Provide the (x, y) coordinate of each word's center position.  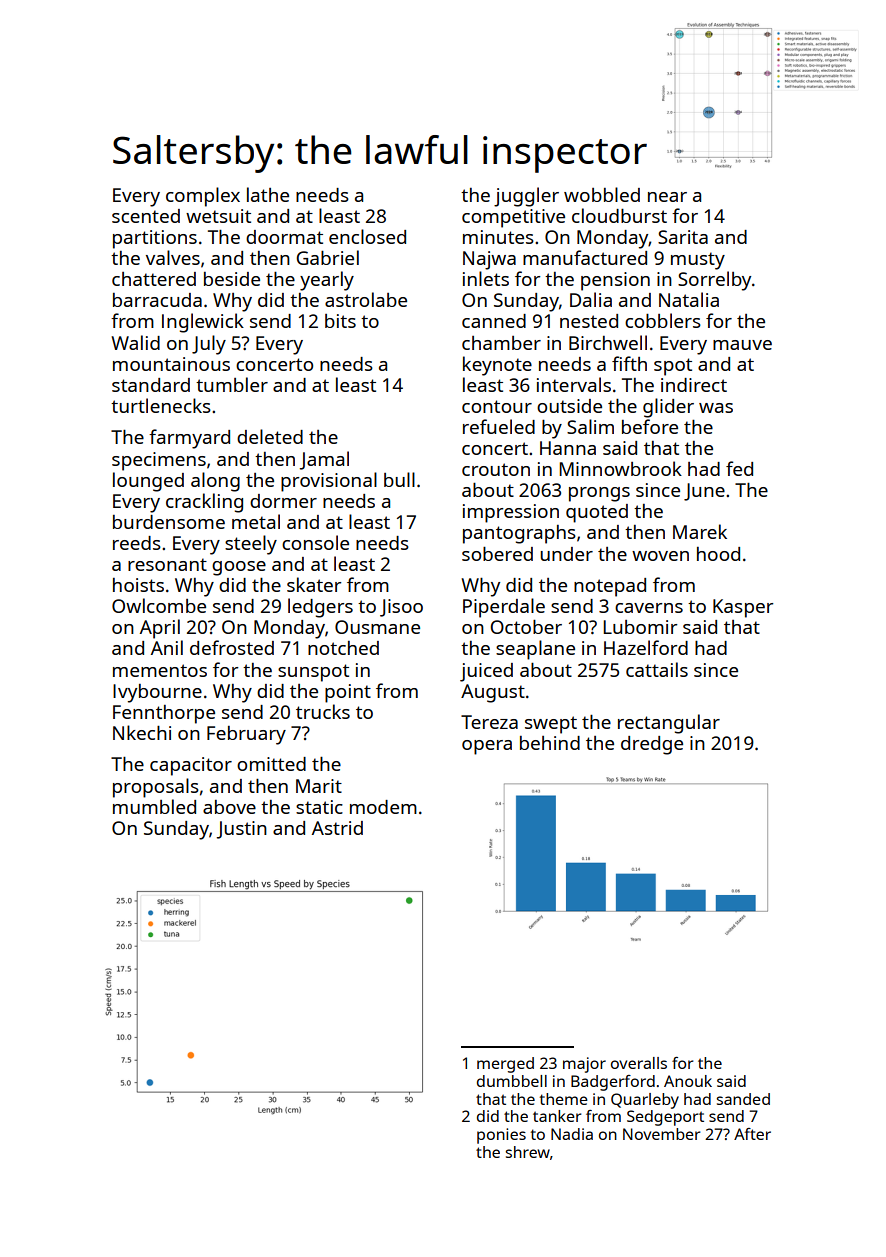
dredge (652, 745)
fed (739, 468)
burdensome (169, 522)
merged (505, 1065)
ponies (501, 1136)
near (667, 197)
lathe (268, 194)
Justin (242, 830)
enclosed (367, 236)
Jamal (324, 460)
